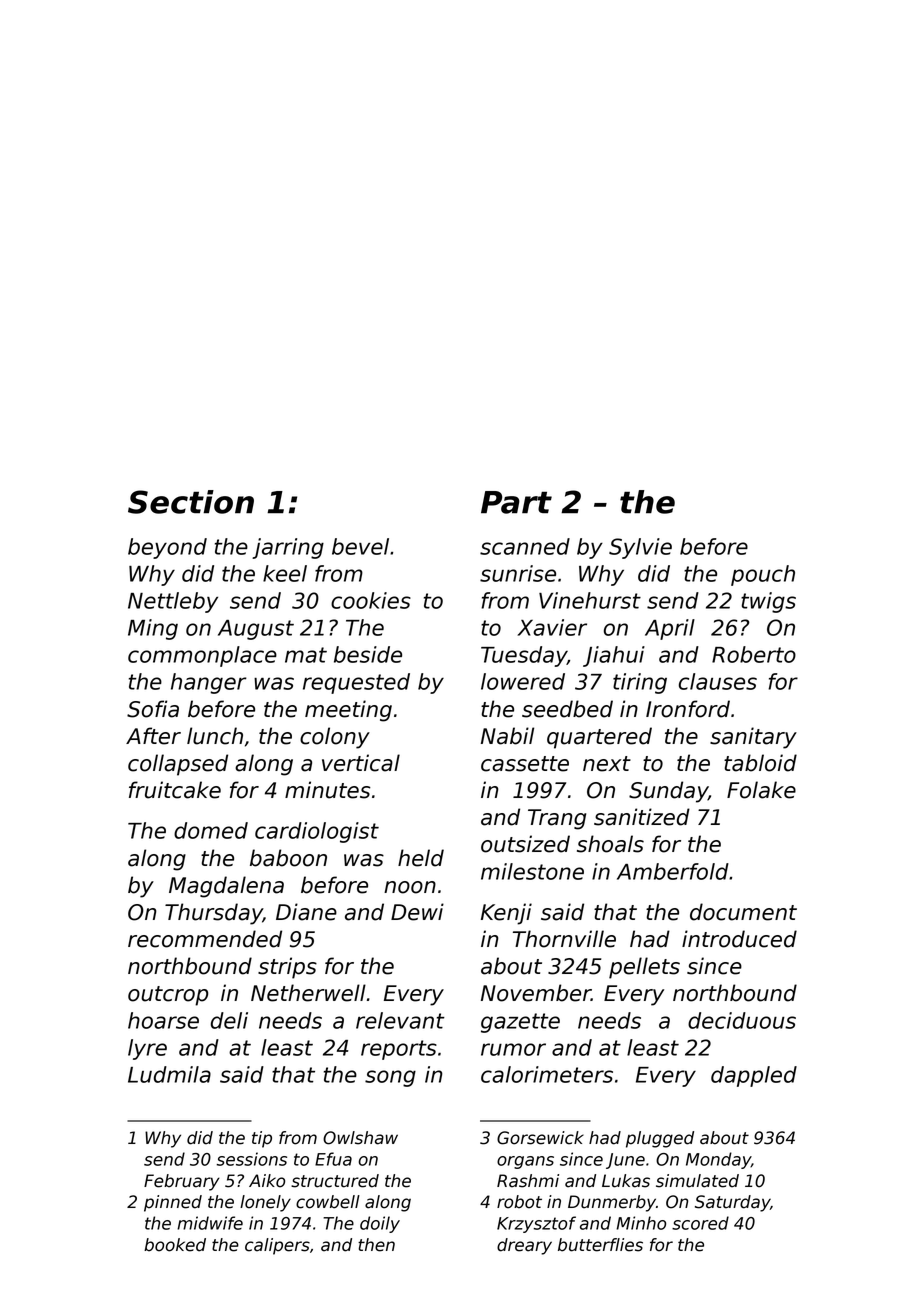  What do you see at coordinates (175, 1245) in the document?
I see `booked` at bounding box center [175, 1245].
